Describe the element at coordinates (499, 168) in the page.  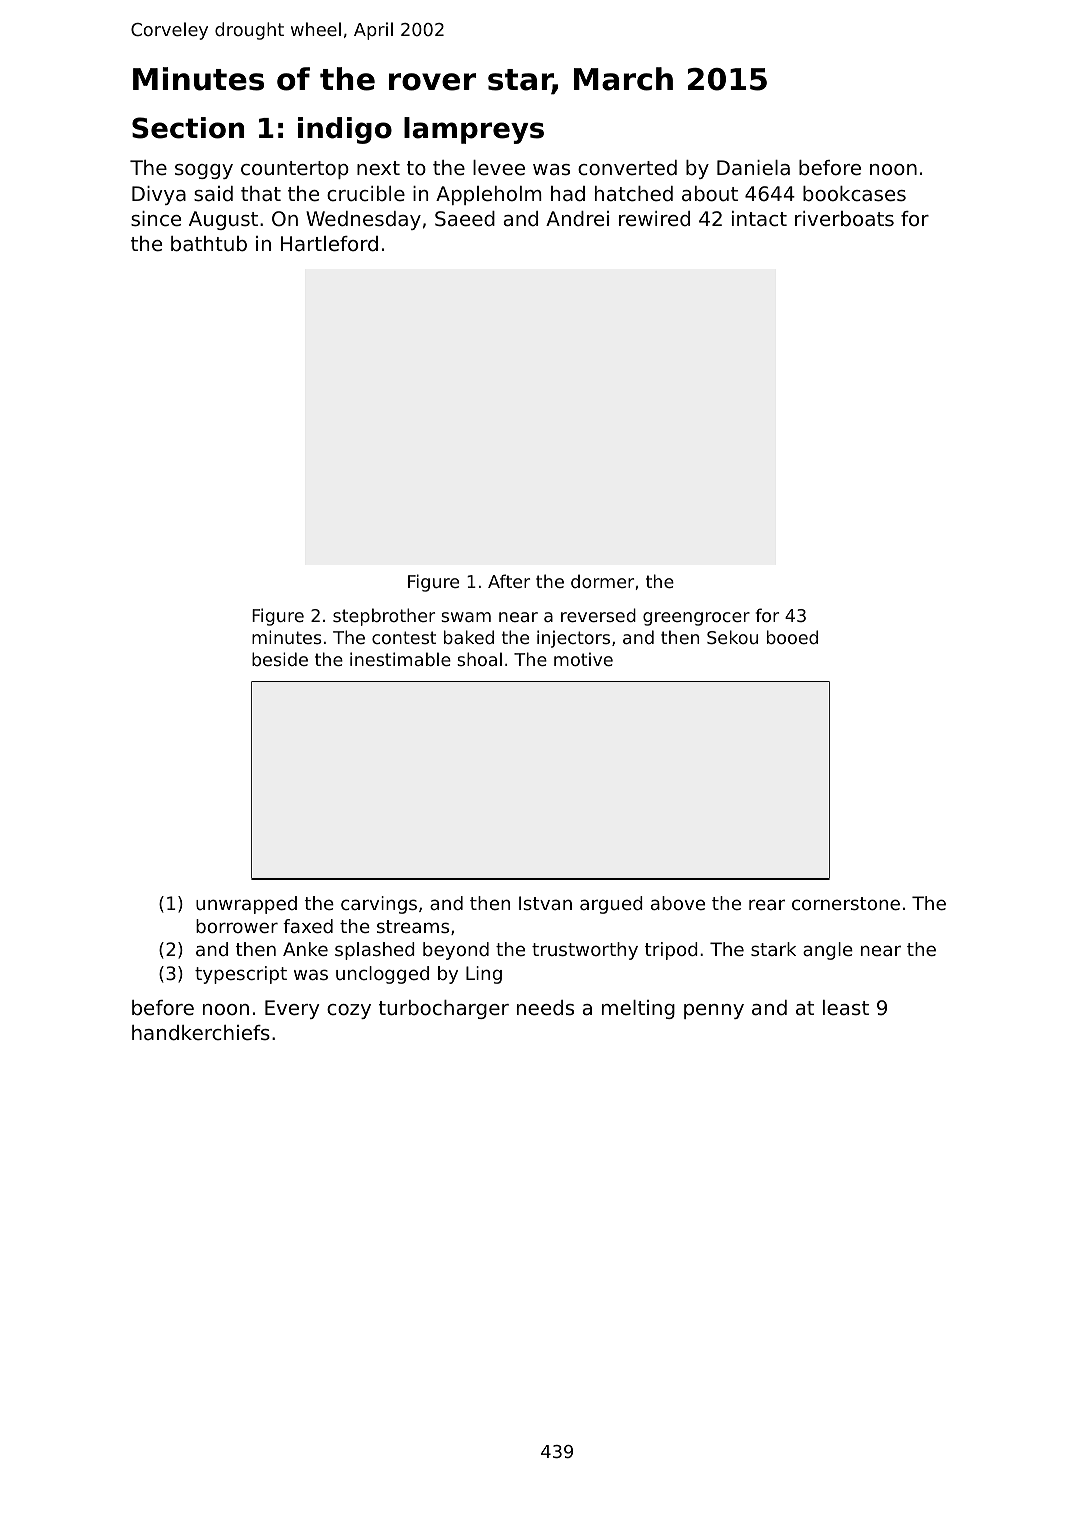
I see `levee` at that location.
